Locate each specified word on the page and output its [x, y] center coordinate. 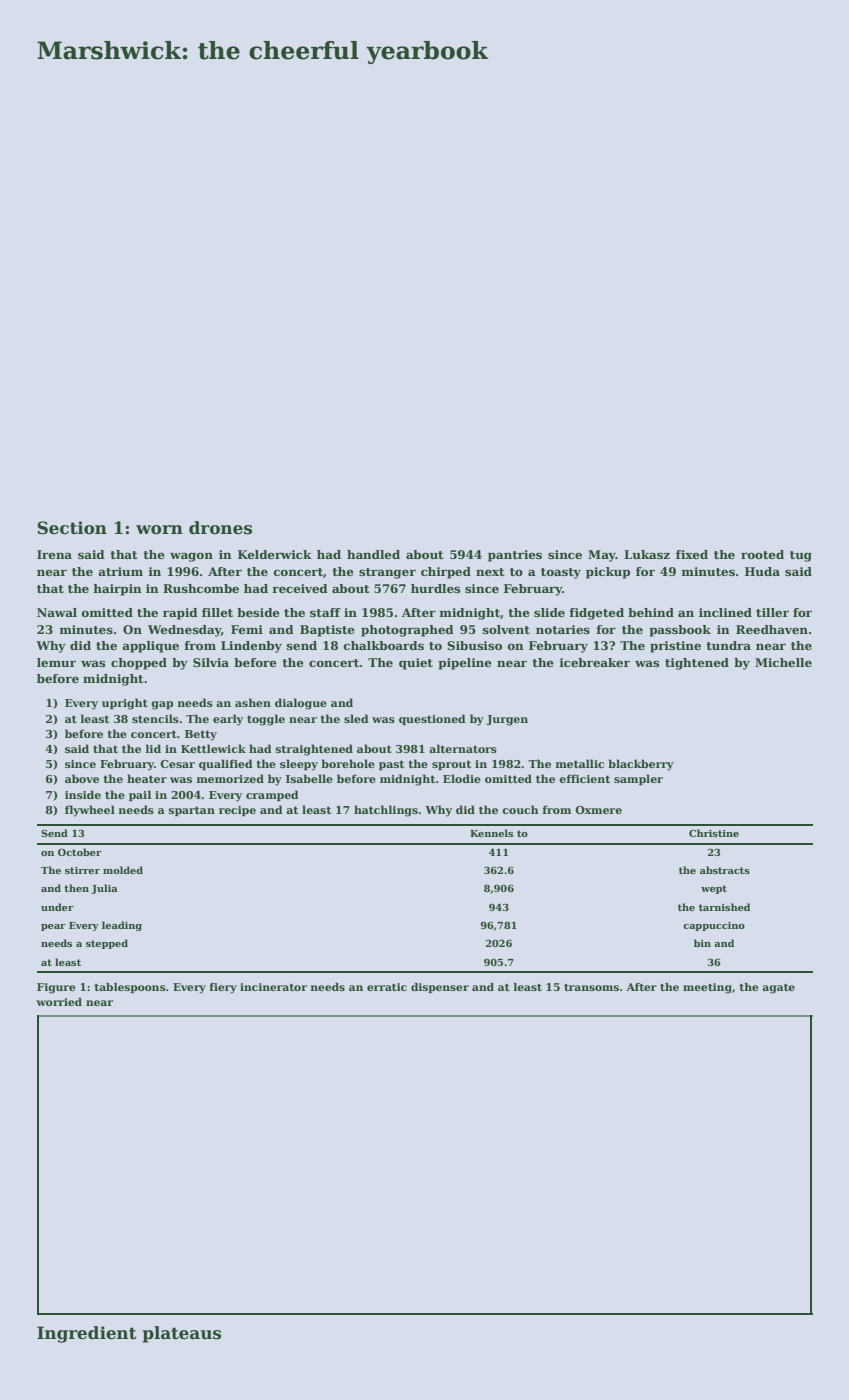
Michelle [783, 662]
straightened [314, 750]
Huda [762, 571]
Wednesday [184, 631]
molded [123, 870]
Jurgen [507, 720]
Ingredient [87, 1334]
